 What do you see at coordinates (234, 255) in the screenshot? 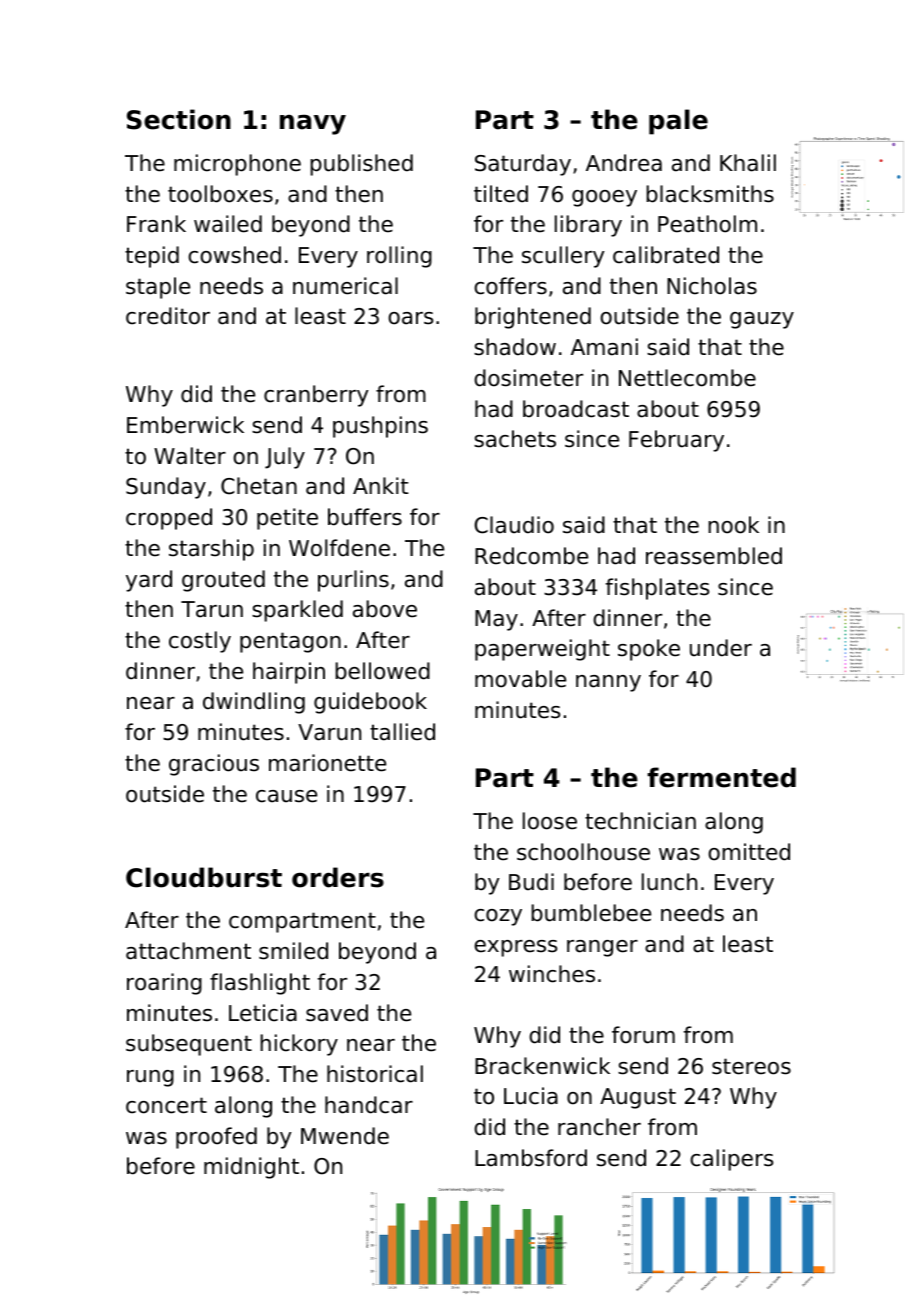
I see `cowshed` at bounding box center [234, 255].
